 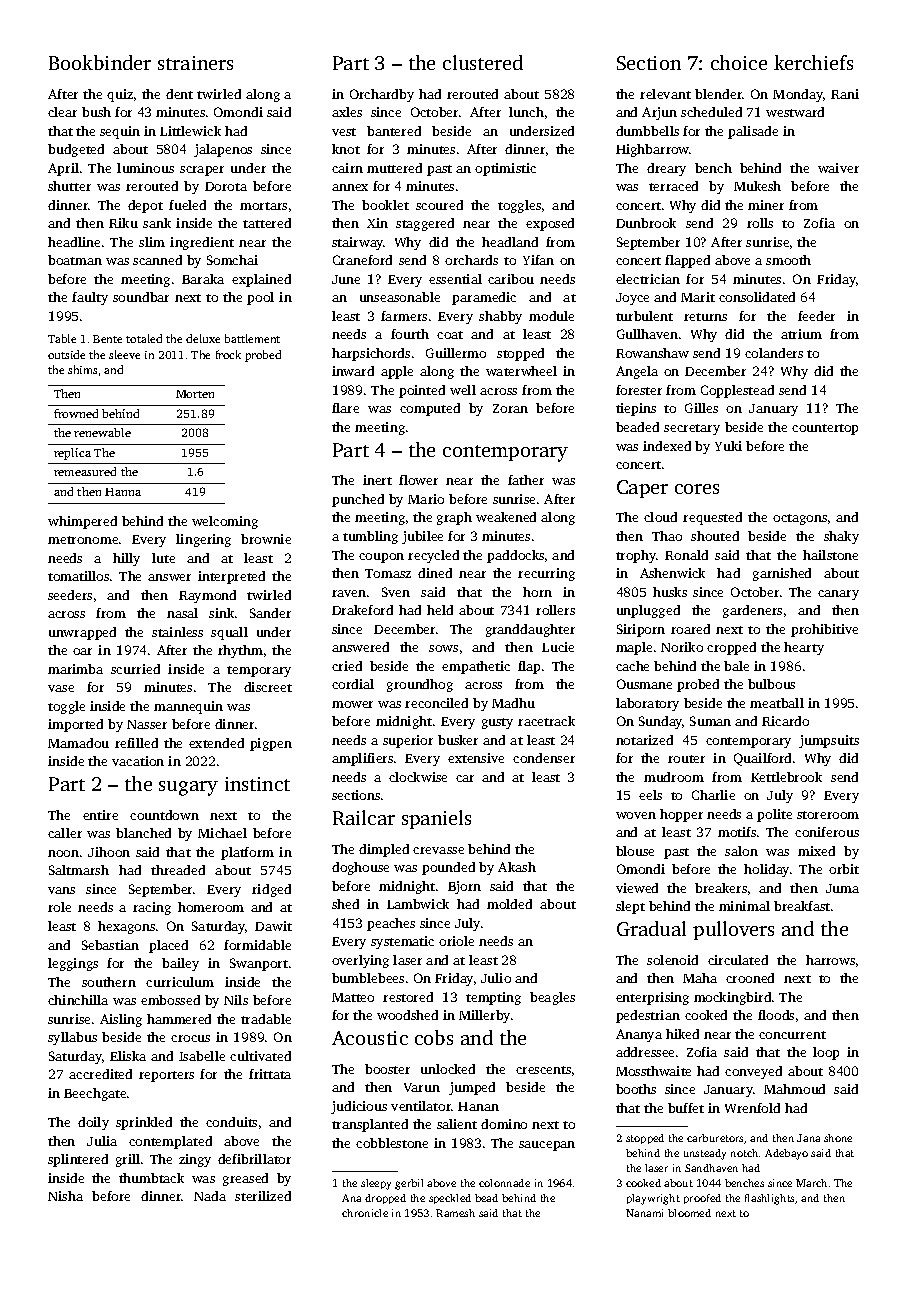 What do you see at coordinates (800, 519) in the screenshot?
I see `octagons` at bounding box center [800, 519].
